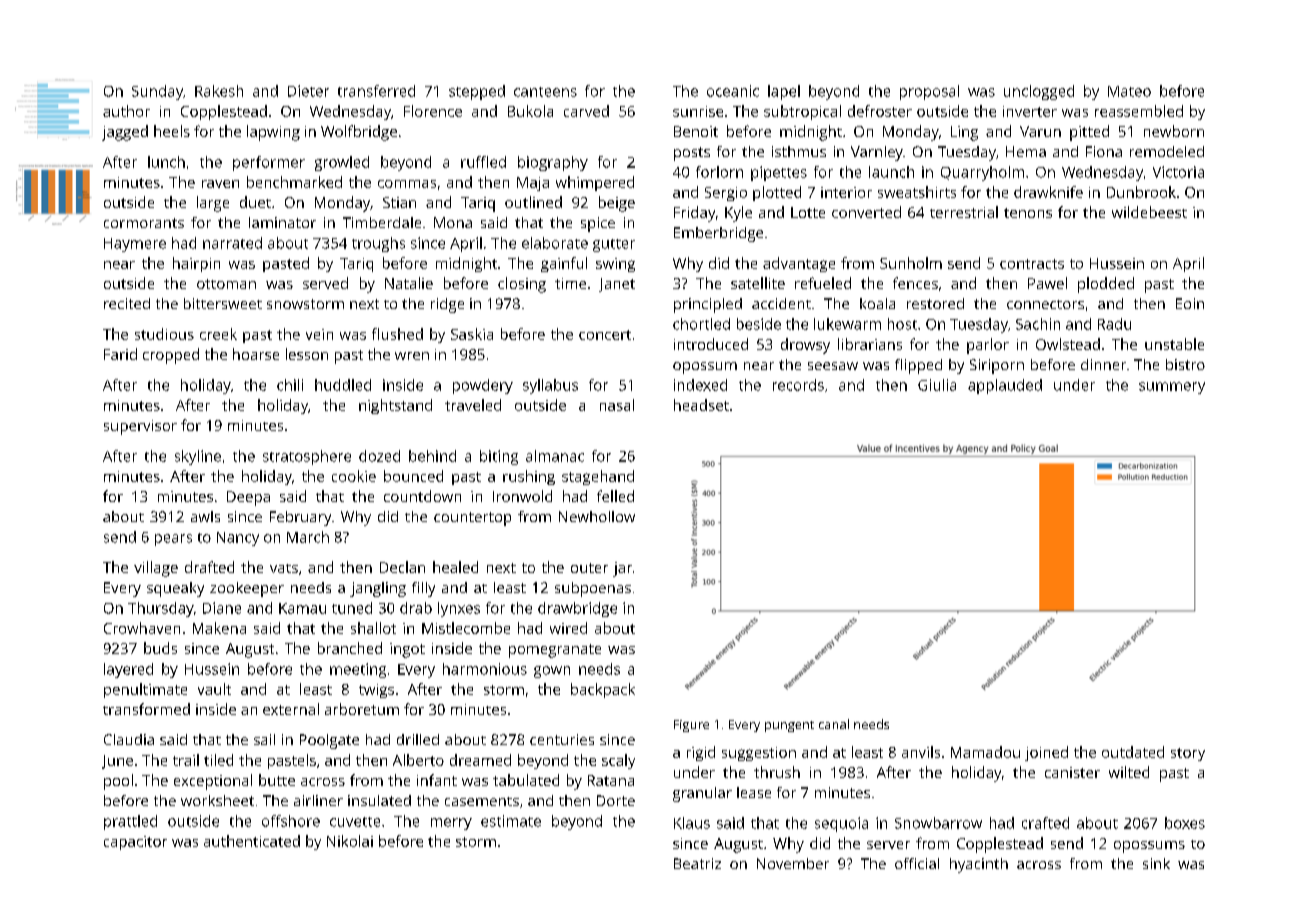 The width and height of the screenshot is (1308, 924). What do you see at coordinates (598, 224) in the screenshot?
I see `spice` at bounding box center [598, 224].
